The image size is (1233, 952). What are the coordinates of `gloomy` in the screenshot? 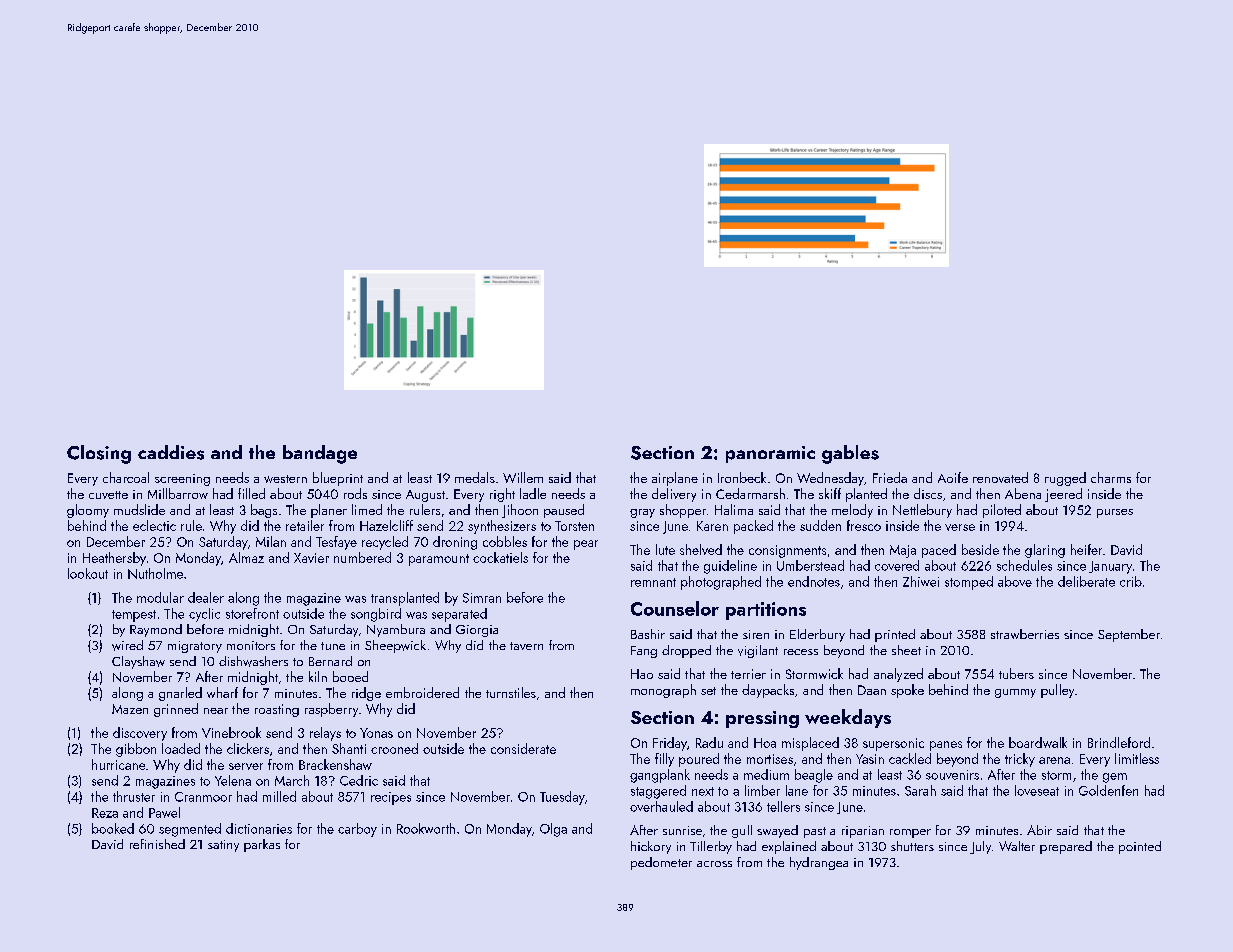 It's located at (88, 511).
